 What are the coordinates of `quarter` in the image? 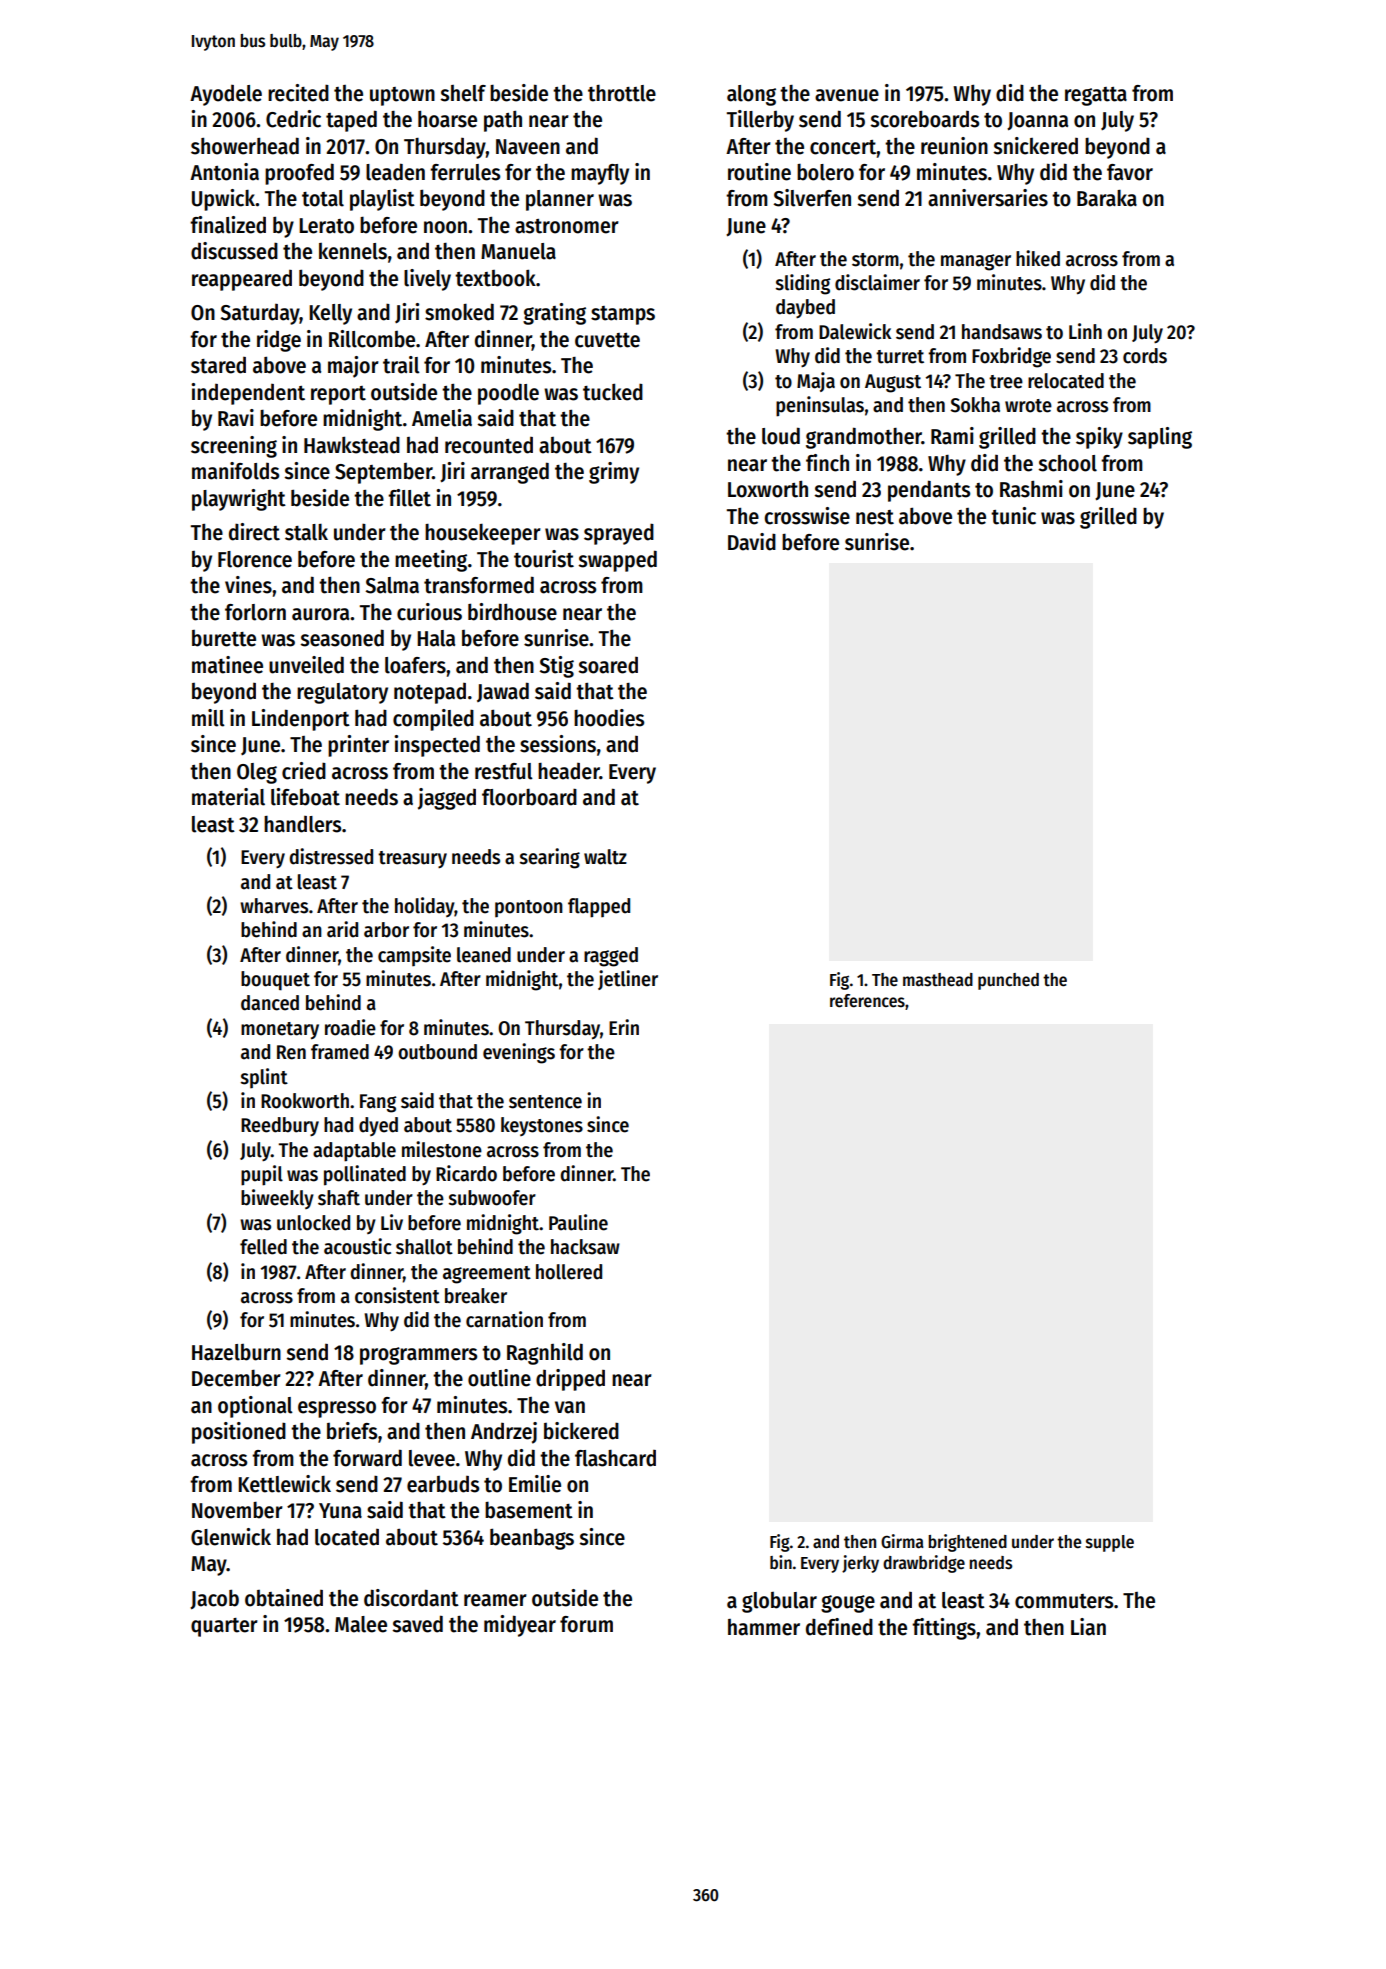 It's located at (224, 1627).
